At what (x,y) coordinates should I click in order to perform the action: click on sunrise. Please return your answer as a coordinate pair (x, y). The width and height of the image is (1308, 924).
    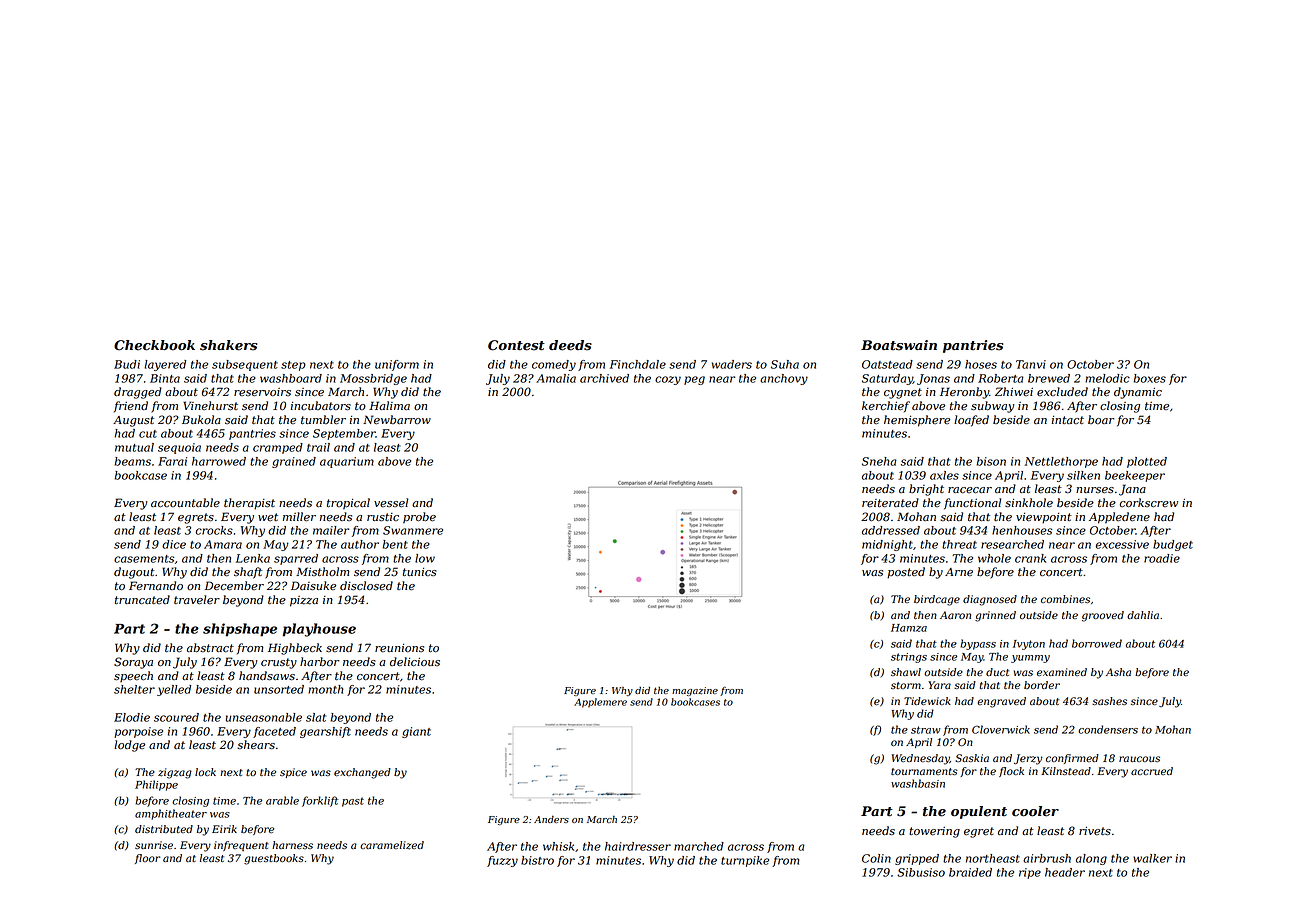
    Looking at the image, I should click on (154, 845).
